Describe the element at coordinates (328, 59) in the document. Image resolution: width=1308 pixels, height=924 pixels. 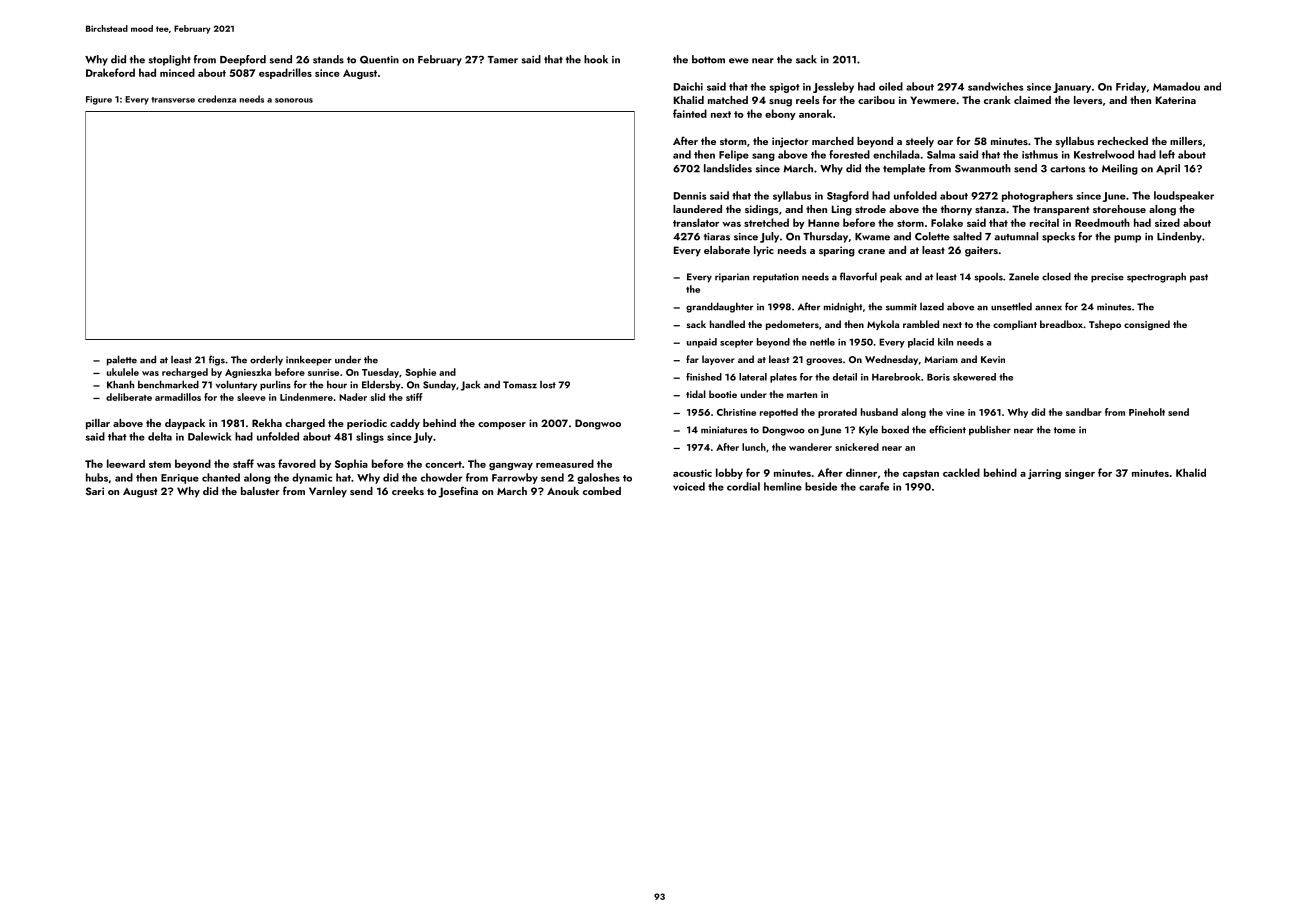
I see `stands` at that location.
